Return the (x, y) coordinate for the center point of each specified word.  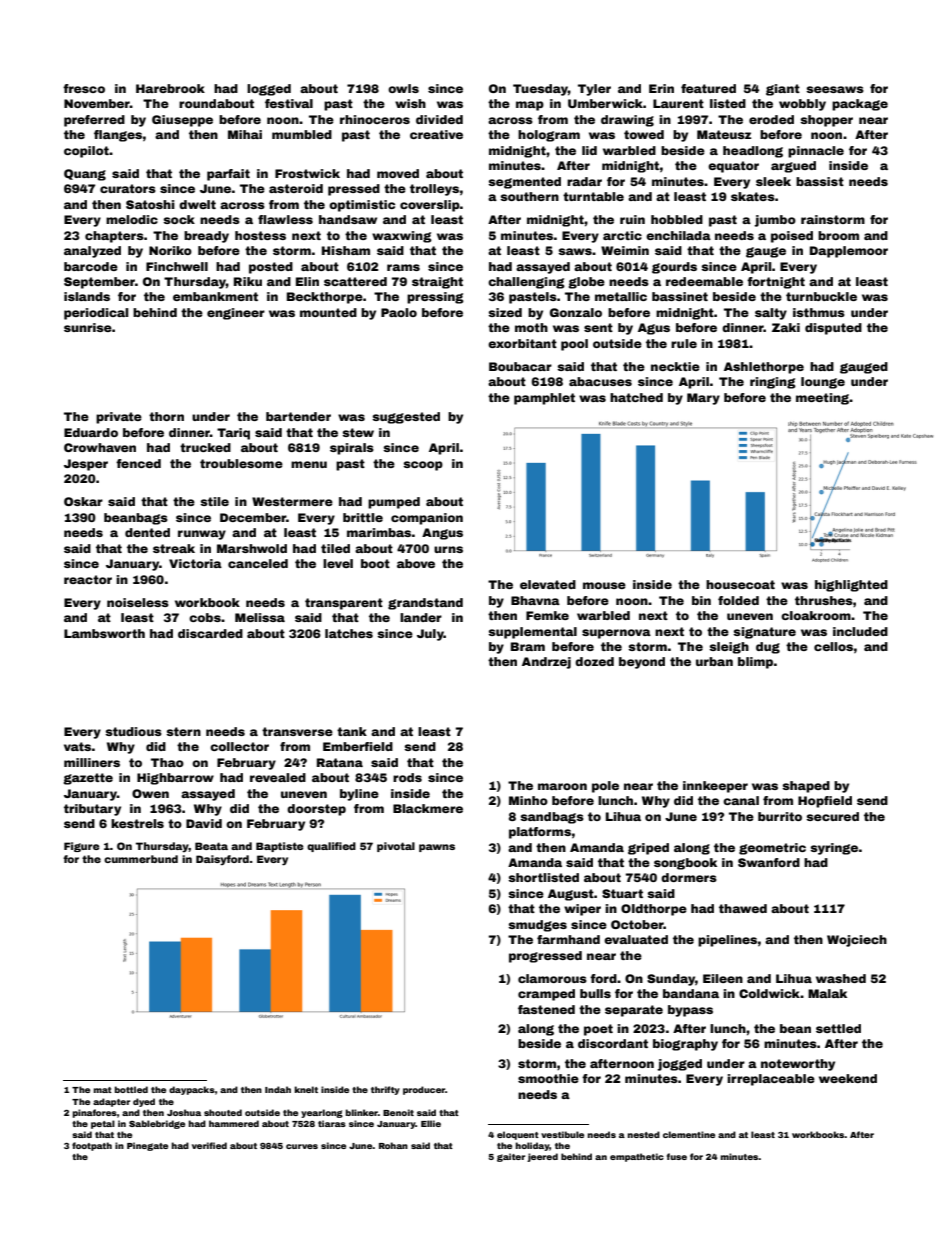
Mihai (245, 134)
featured (708, 88)
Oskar (83, 501)
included (860, 631)
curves (302, 1146)
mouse (604, 585)
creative (436, 134)
